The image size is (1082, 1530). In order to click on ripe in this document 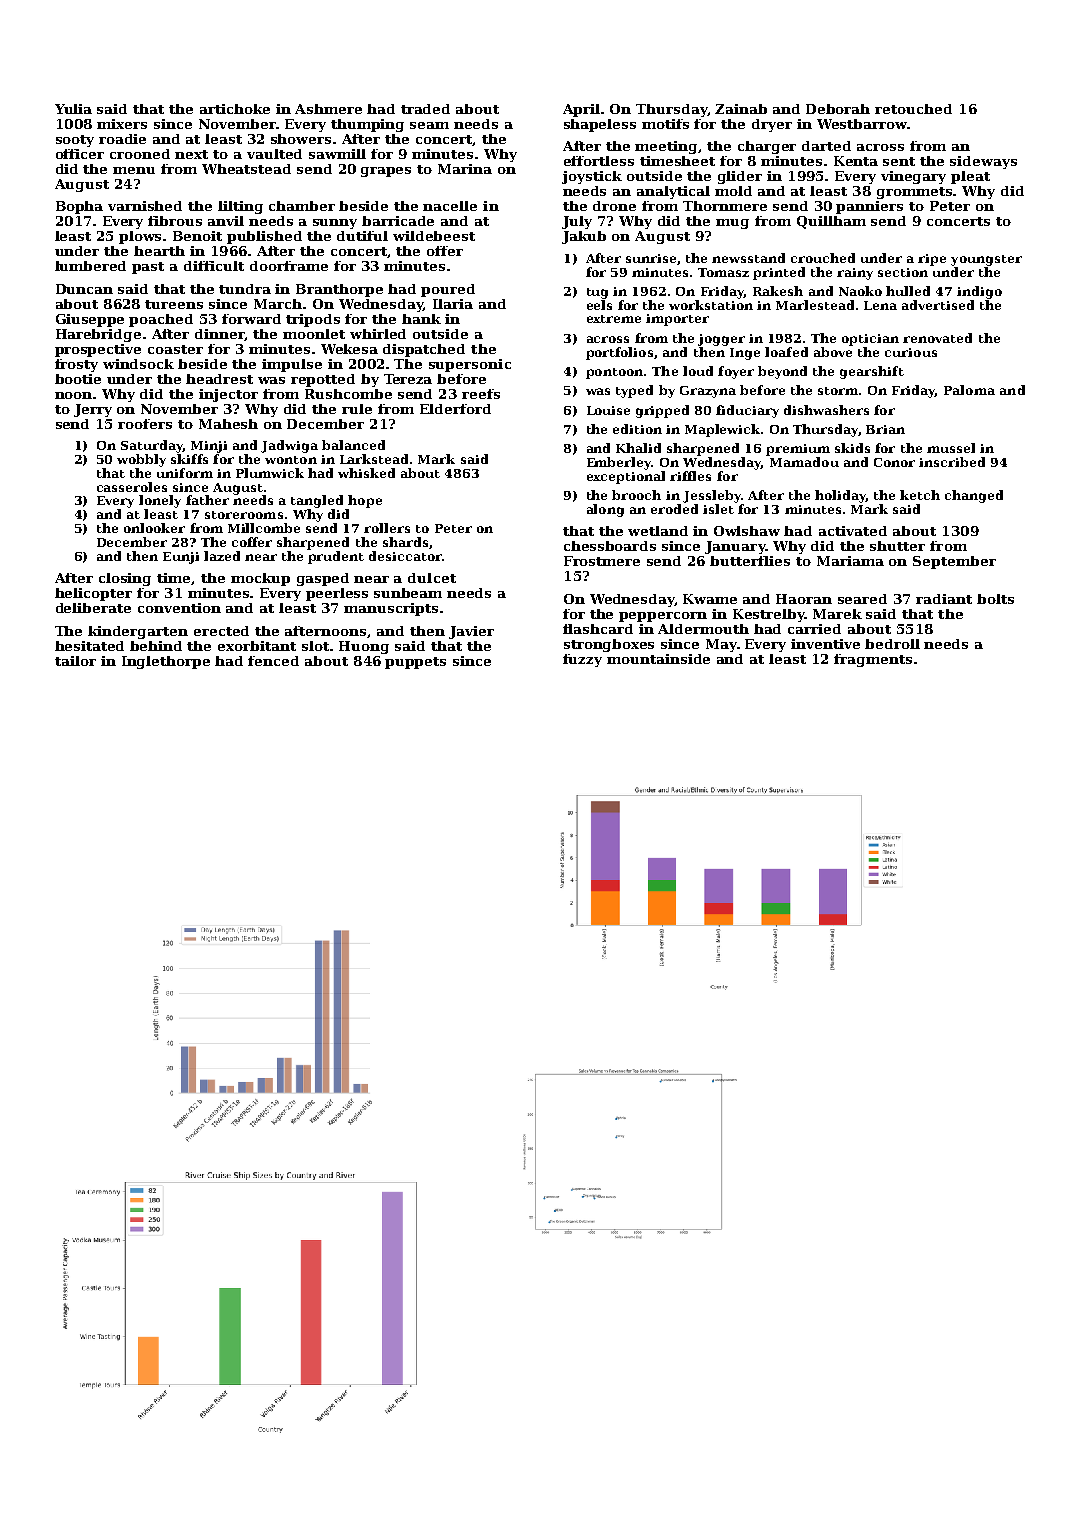, I will do `click(932, 260)`.
